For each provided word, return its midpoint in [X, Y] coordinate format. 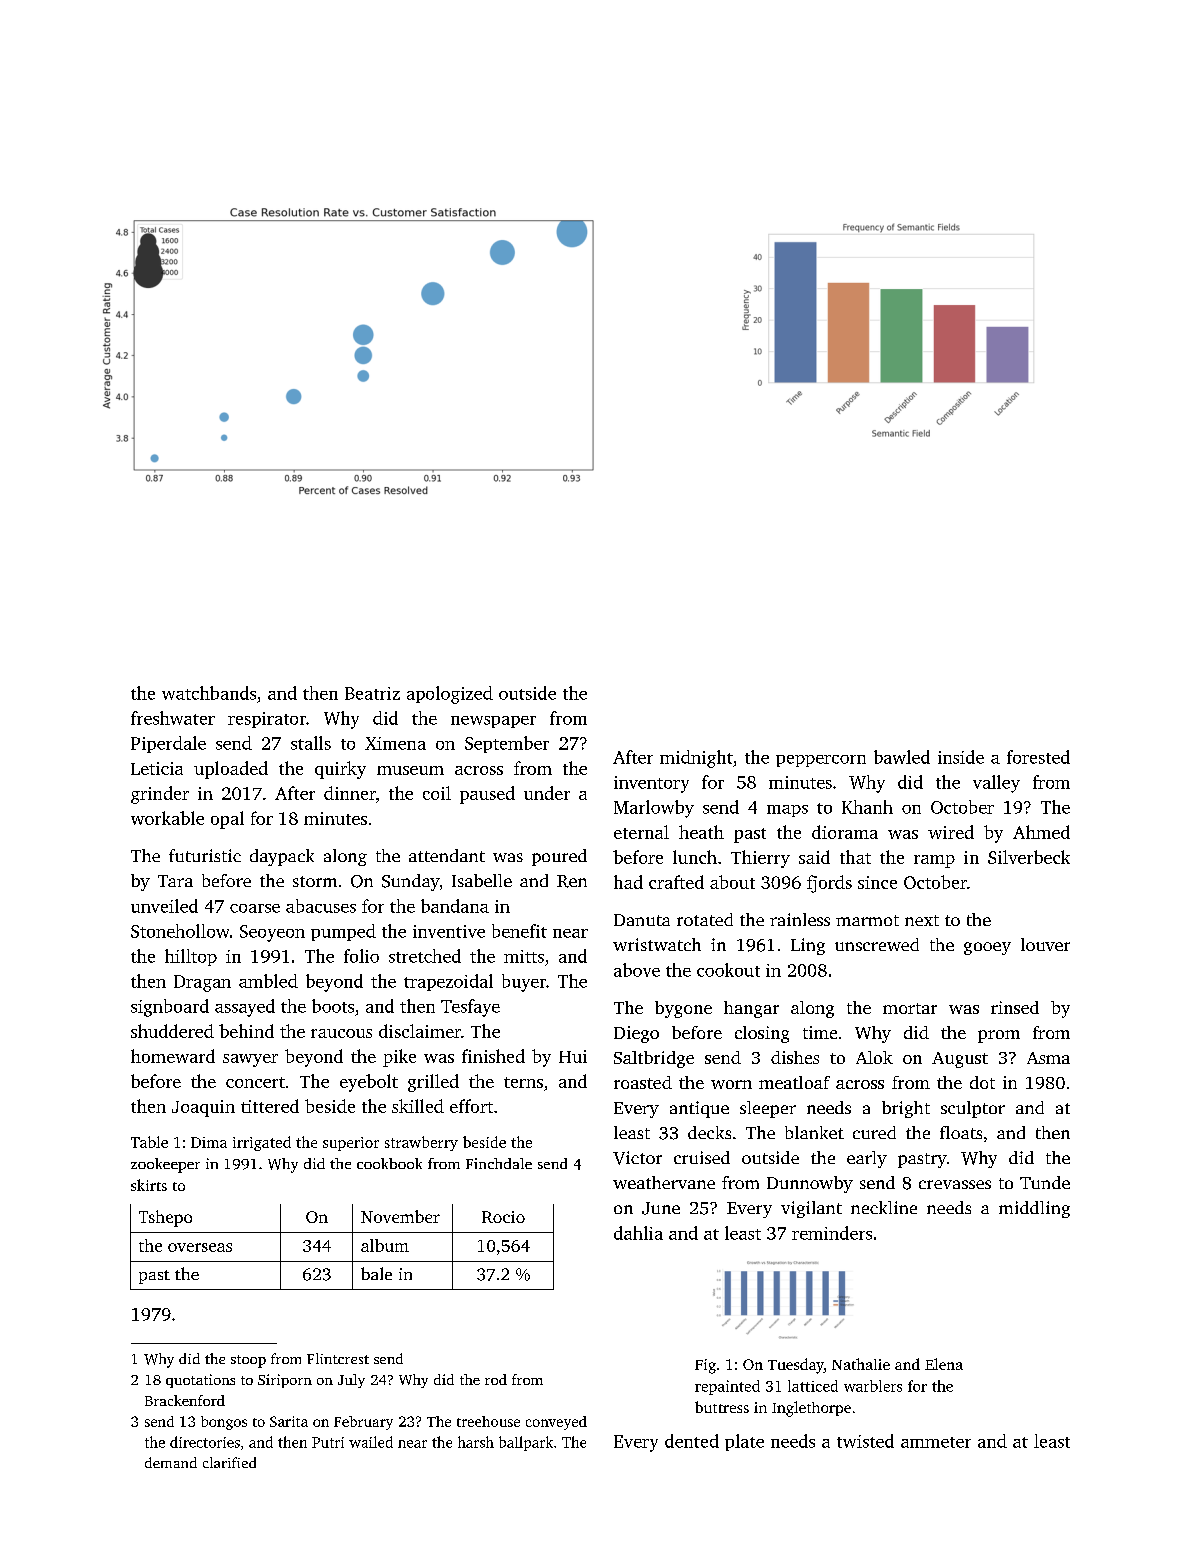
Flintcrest [338, 1358]
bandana [455, 906]
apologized [450, 695]
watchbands [209, 693]
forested [1038, 757]
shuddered [172, 1031]
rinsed [1015, 1007]
